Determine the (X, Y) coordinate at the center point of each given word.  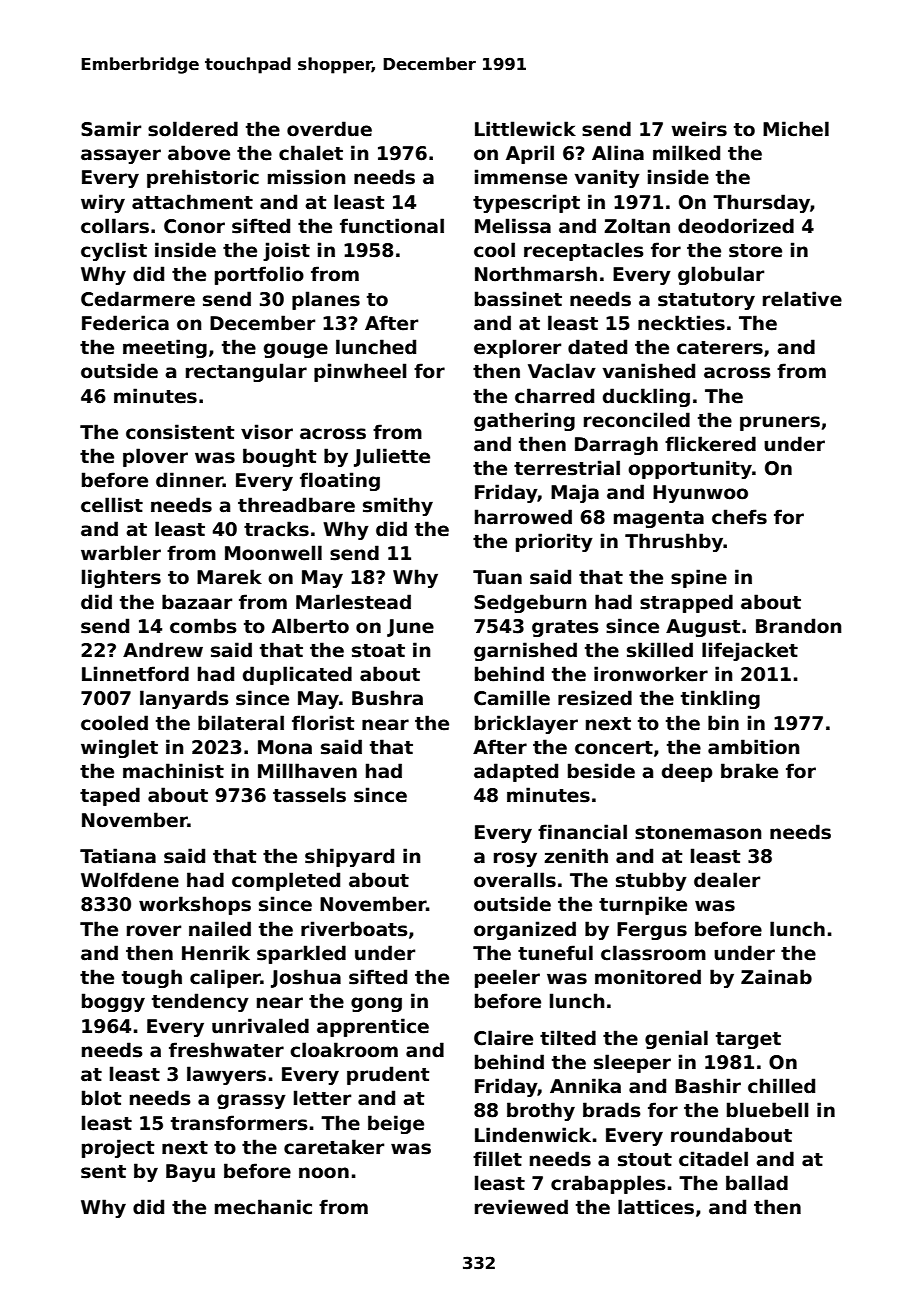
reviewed (521, 1207)
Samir (111, 129)
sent (103, 1172)
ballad (757, 1183)
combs (203, 626)
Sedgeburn (530, 603)
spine (699, 578)
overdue (329, 129)
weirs (699, 129)
